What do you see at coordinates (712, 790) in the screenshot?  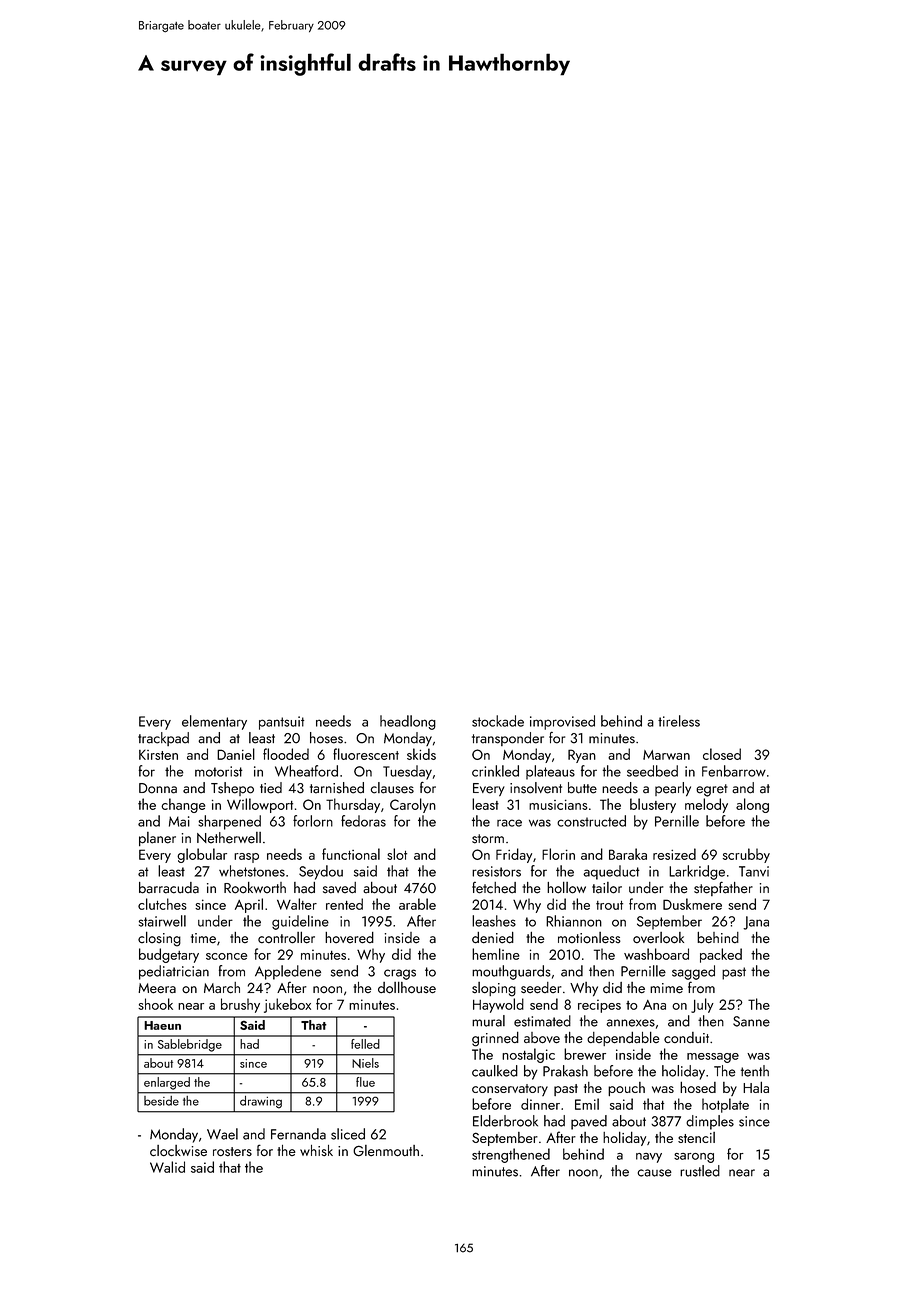 I see `egret` at bounding box center [712, 790].
